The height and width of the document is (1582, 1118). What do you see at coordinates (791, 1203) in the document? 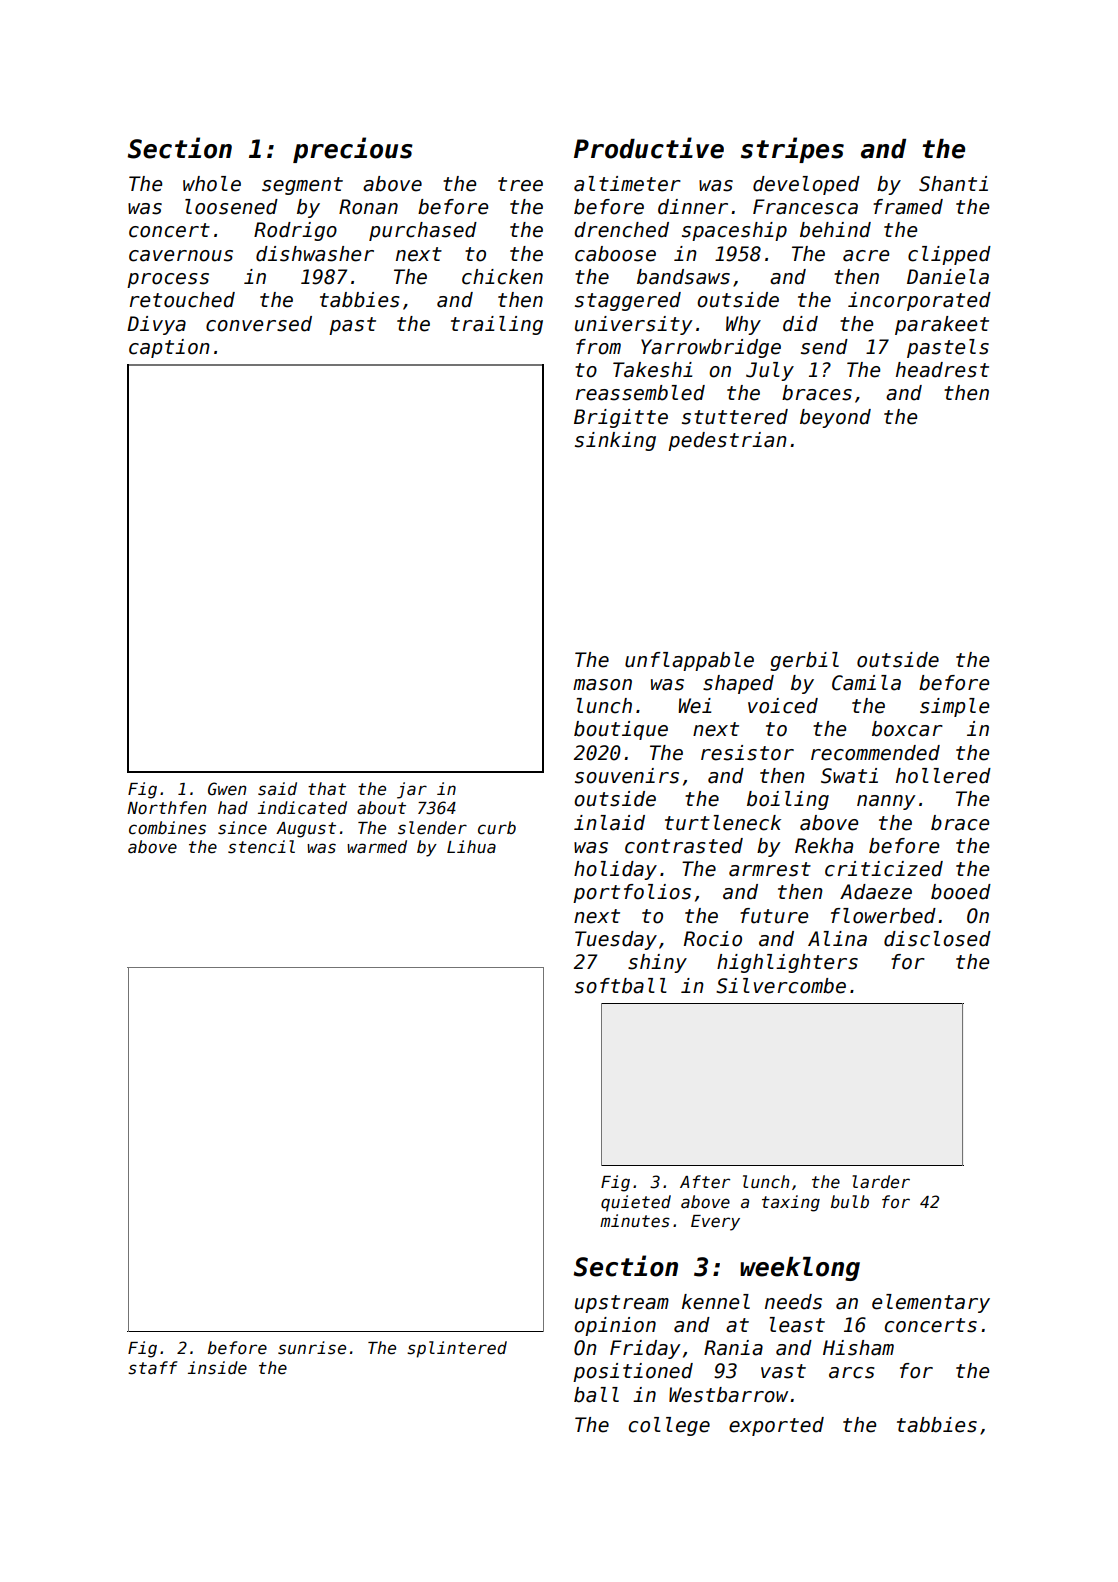
I see `taxing` at bounding box center [791, 1203].
